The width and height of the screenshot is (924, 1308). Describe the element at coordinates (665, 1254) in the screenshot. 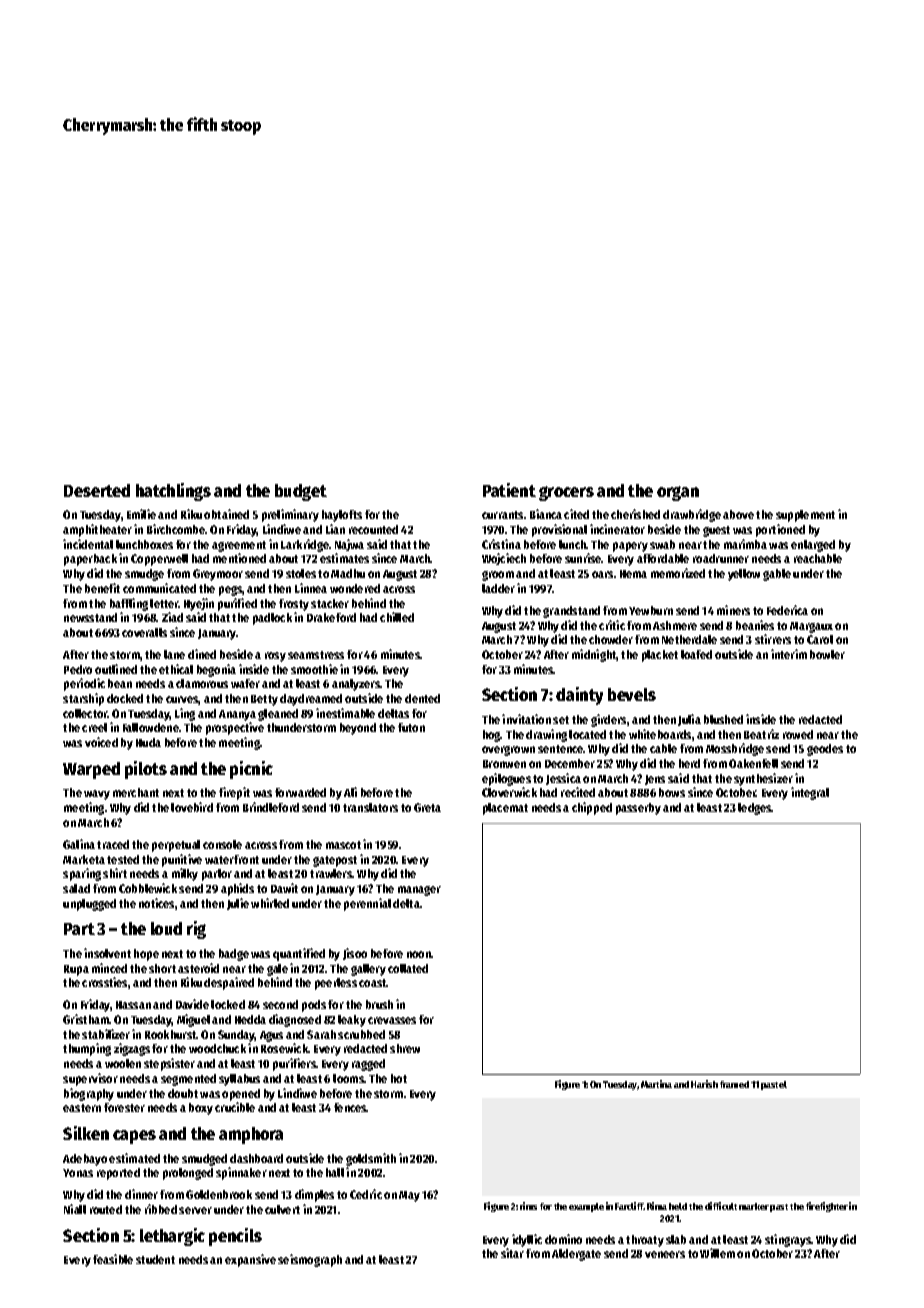

I see `veneers` at that location.
